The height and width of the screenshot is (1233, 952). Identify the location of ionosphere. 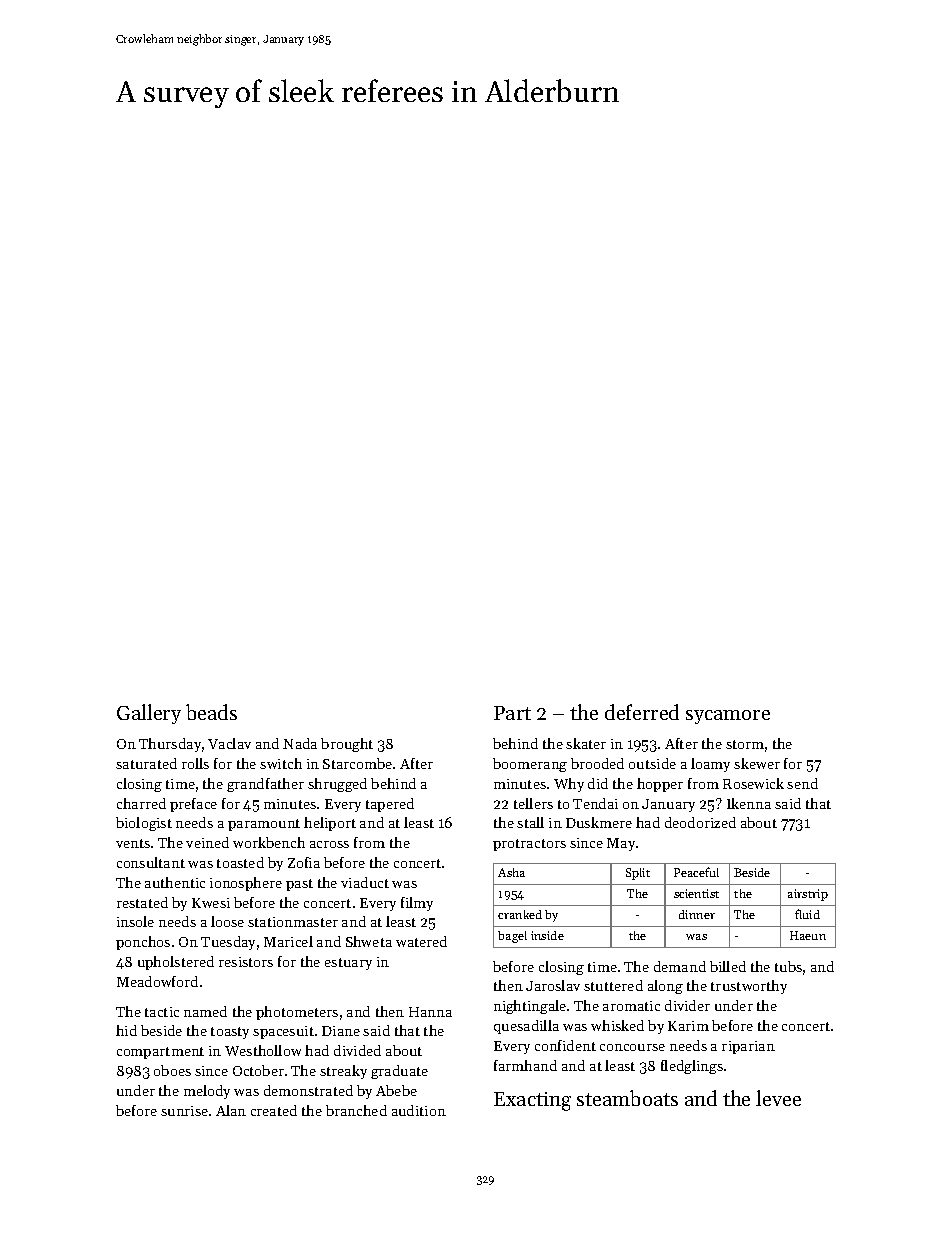
(246, 884).
